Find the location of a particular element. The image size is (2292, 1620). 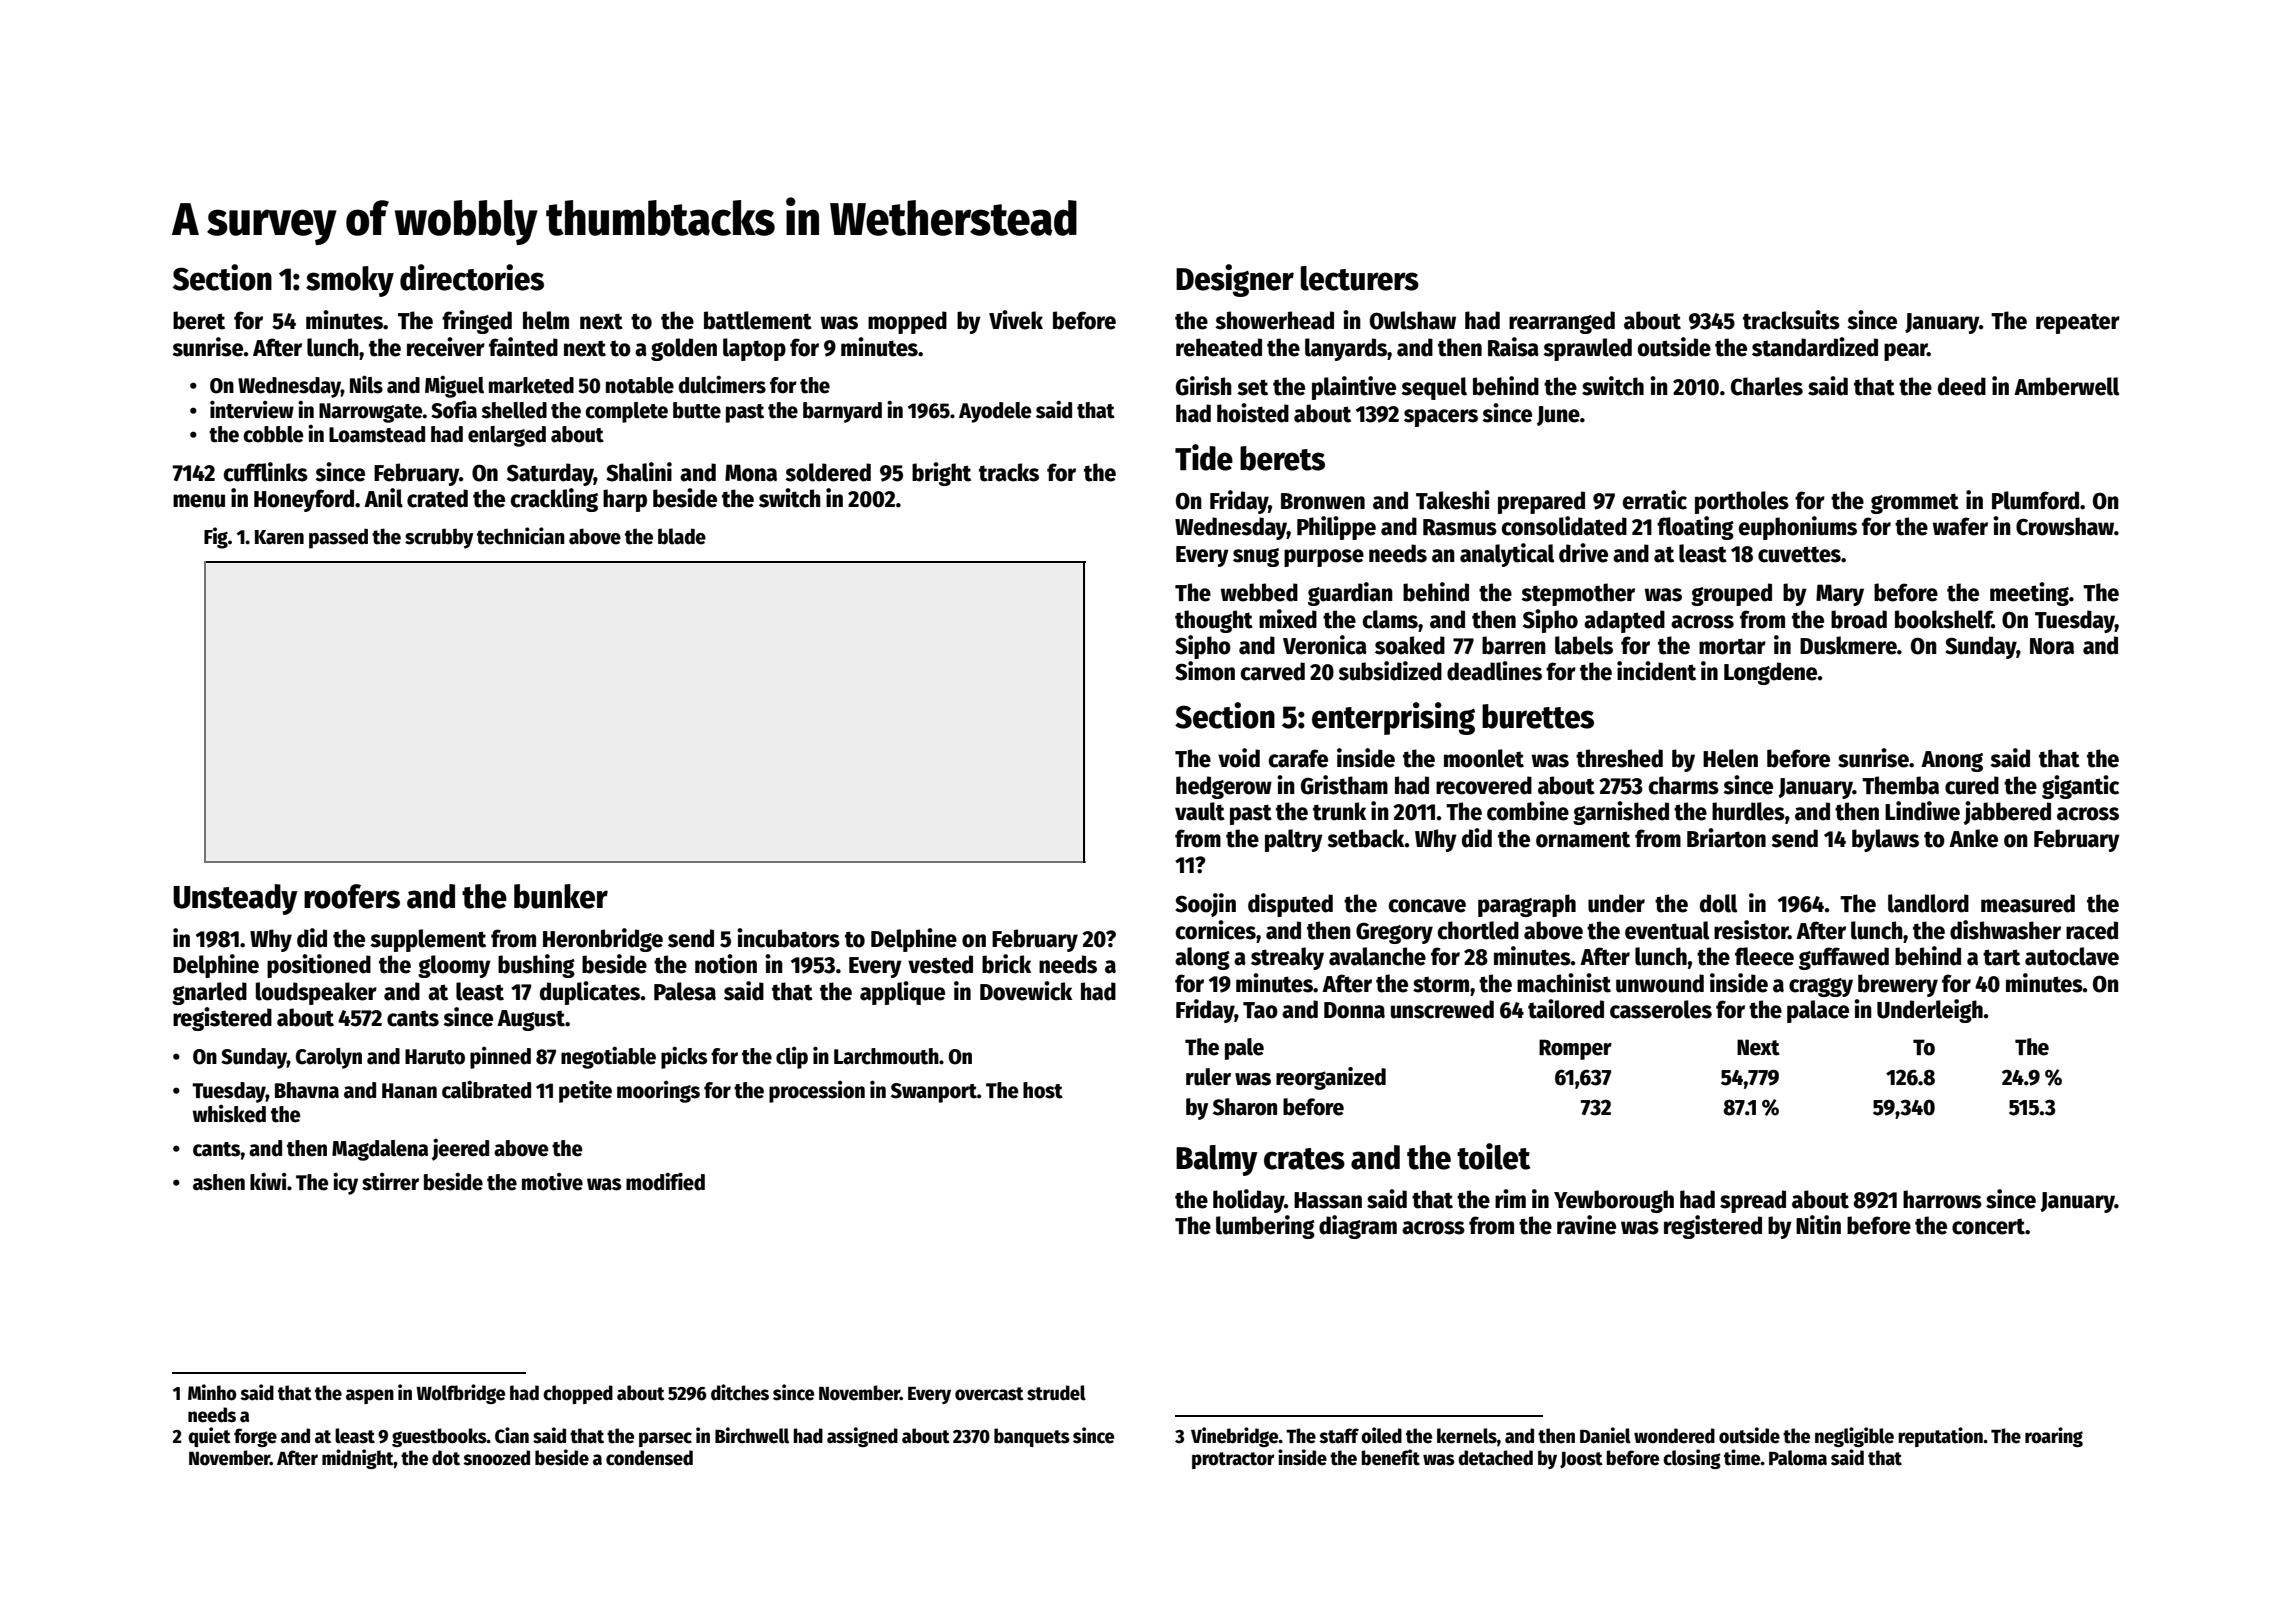

roaring is located at coordinates (2054, 1437).
